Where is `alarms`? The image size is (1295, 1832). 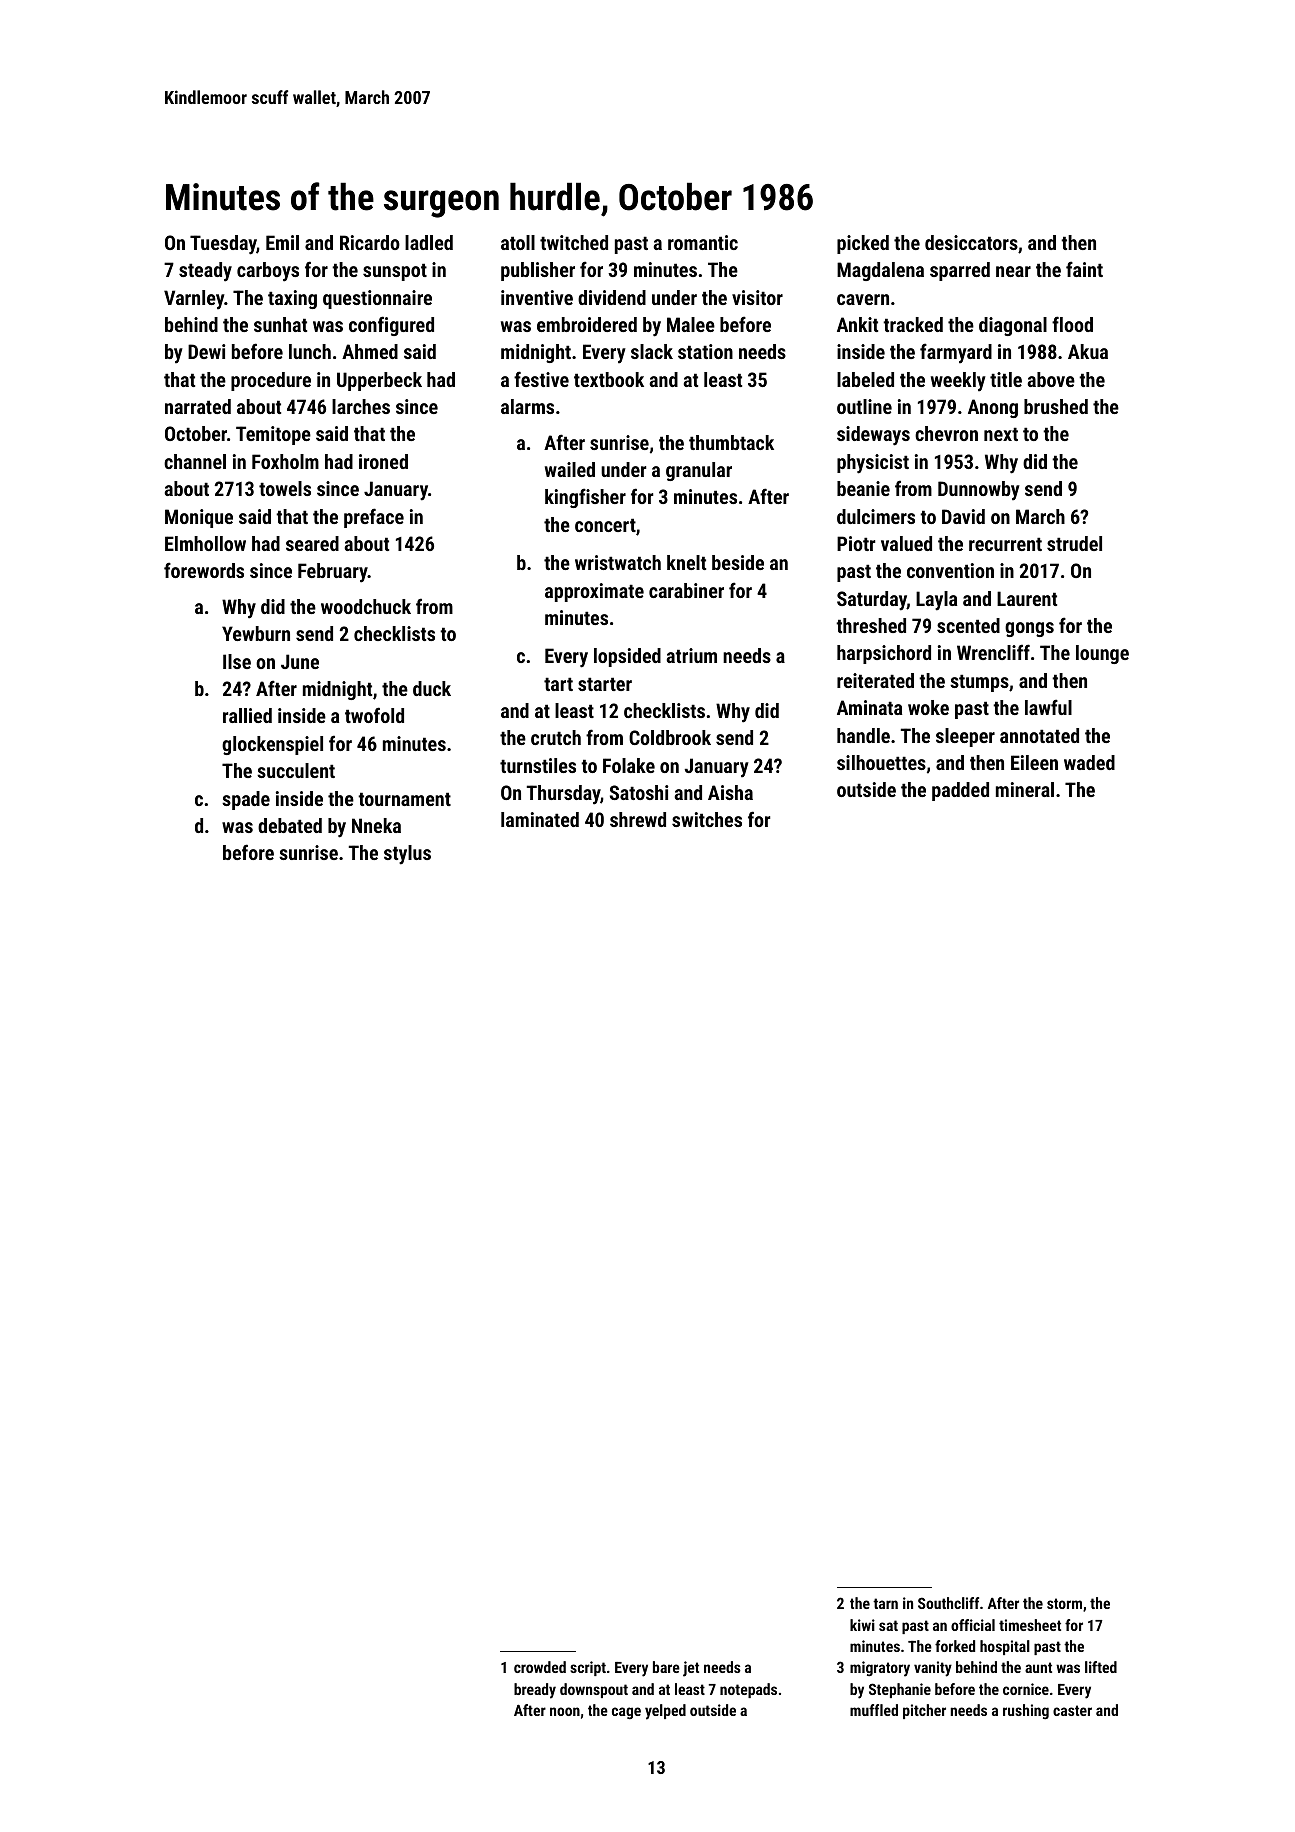 alarms is located at coordinates (527, 406).
